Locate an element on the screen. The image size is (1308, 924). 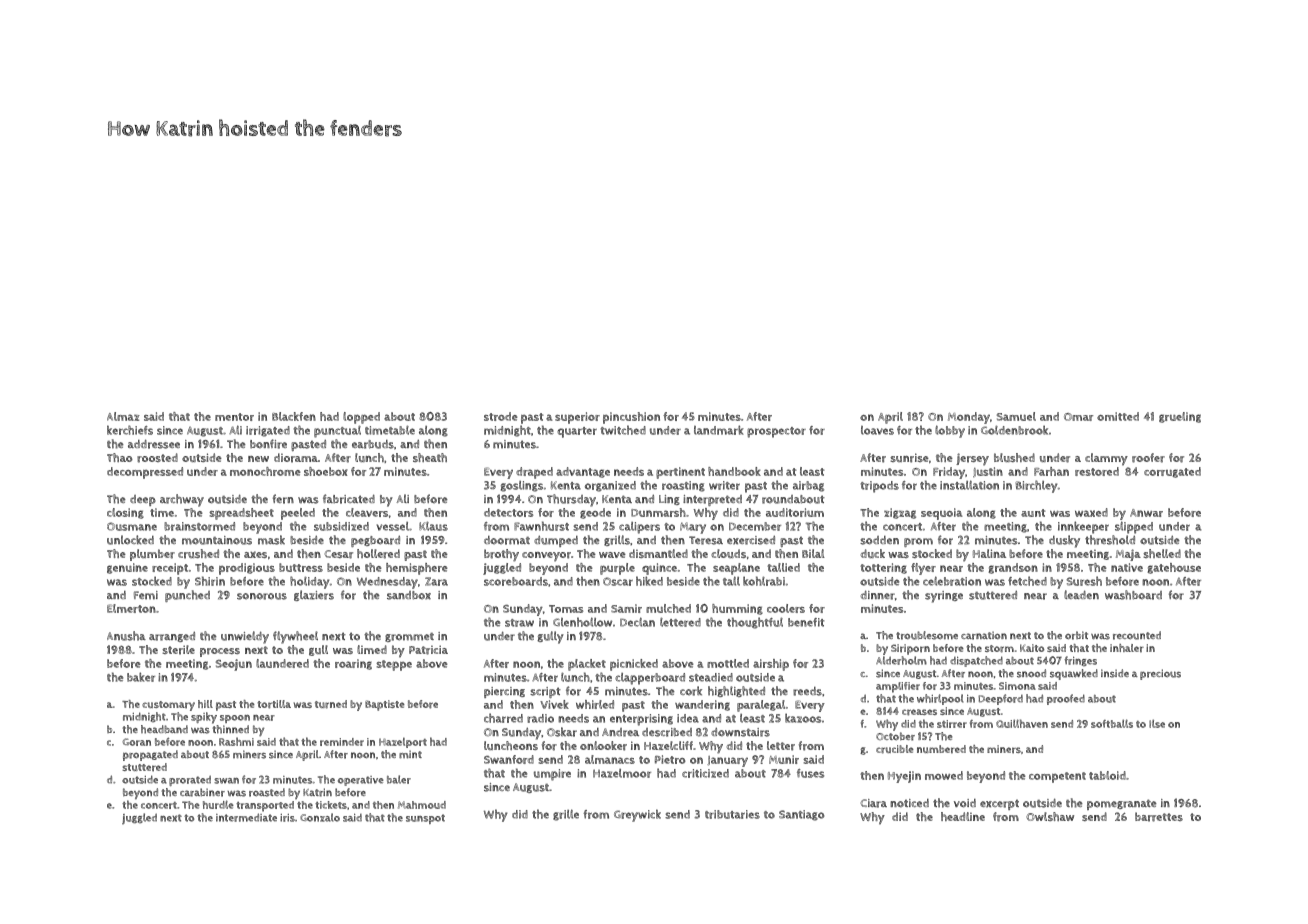
Greywick is located at coordinates (637, 815).
